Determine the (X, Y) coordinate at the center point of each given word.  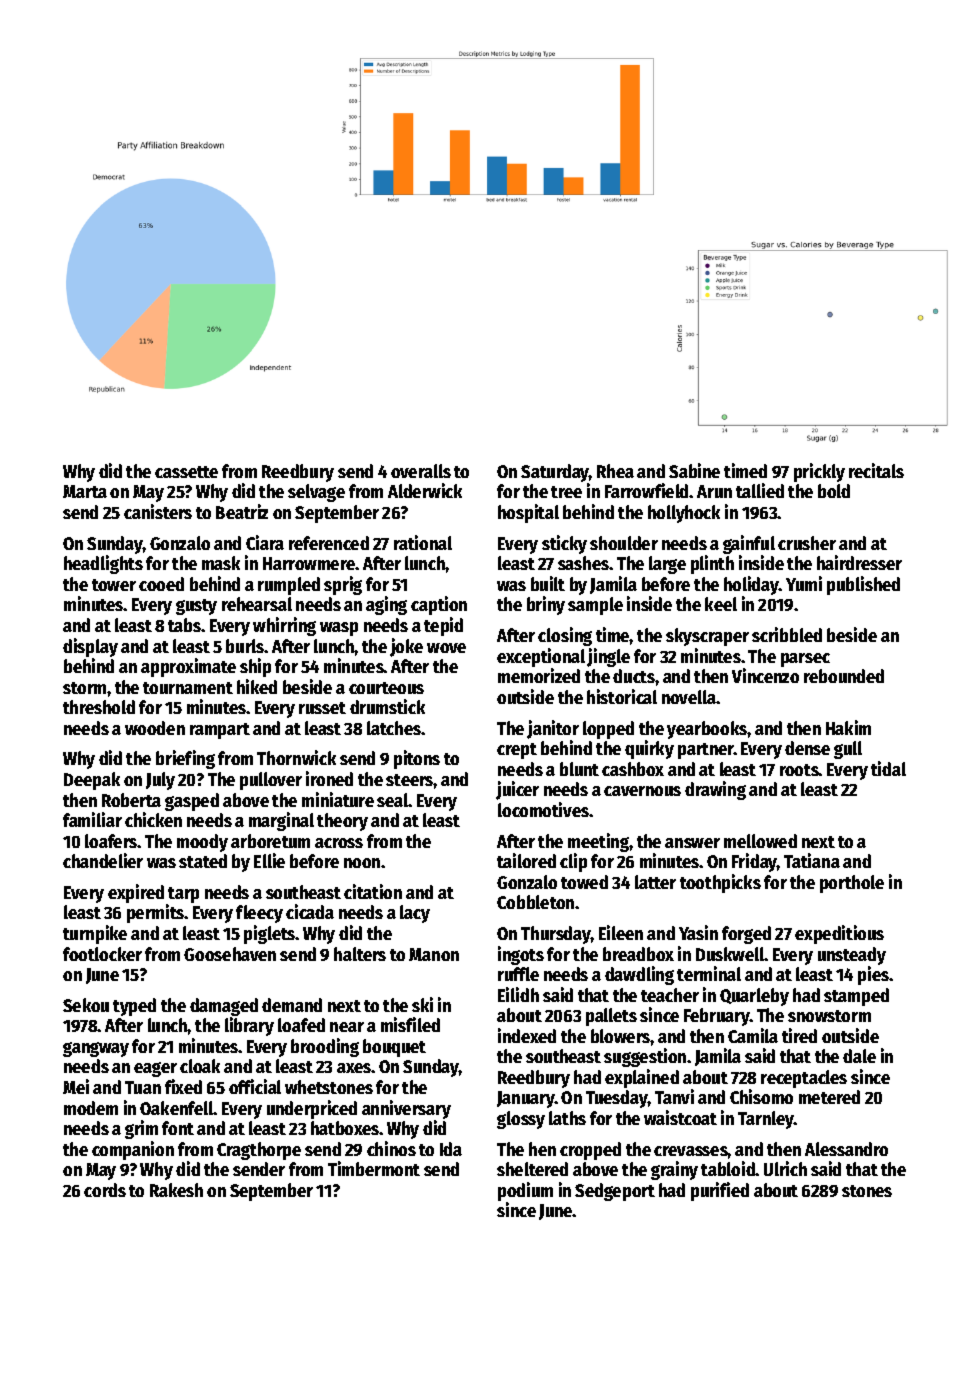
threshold (99, 707)
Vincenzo (765, 675)
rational (423, 542)
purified (720, 1191)
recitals (876, 470)
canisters (158, 511)
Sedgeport (615, 1192)
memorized (539, 675)
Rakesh (176, 1190)
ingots (521, 955)
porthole (852, 884)
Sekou (86, 1005)
